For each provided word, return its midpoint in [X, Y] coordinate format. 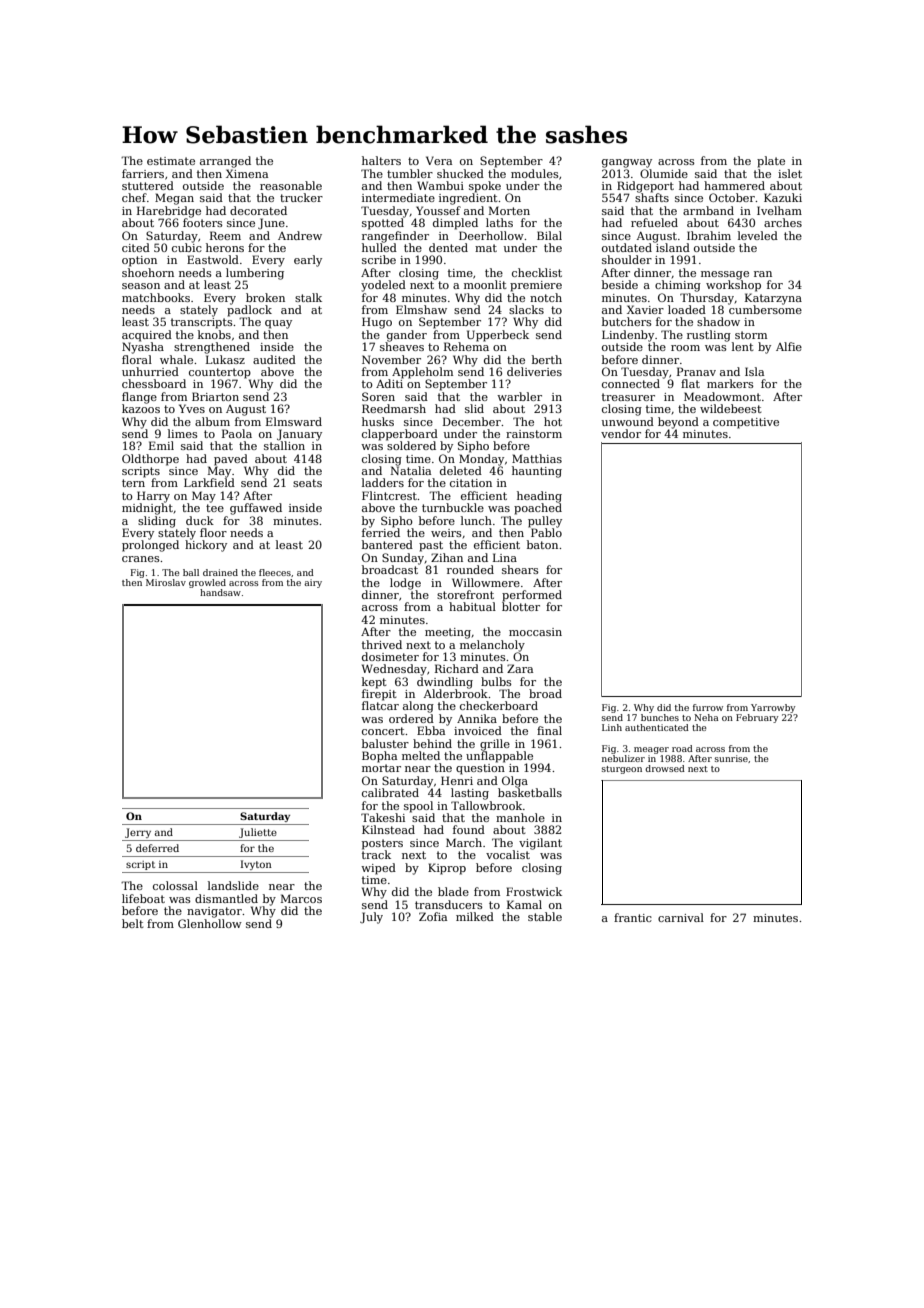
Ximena [247, 173]
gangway [627, 163]
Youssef [438, 210]
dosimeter [390, 656]
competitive [746, 423]
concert [383, 731]
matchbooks [156, 297]
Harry [153, 497]
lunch [476, 520]
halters [381, 160]
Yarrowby [773, 708]
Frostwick [534, 891]
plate [771, 162]
